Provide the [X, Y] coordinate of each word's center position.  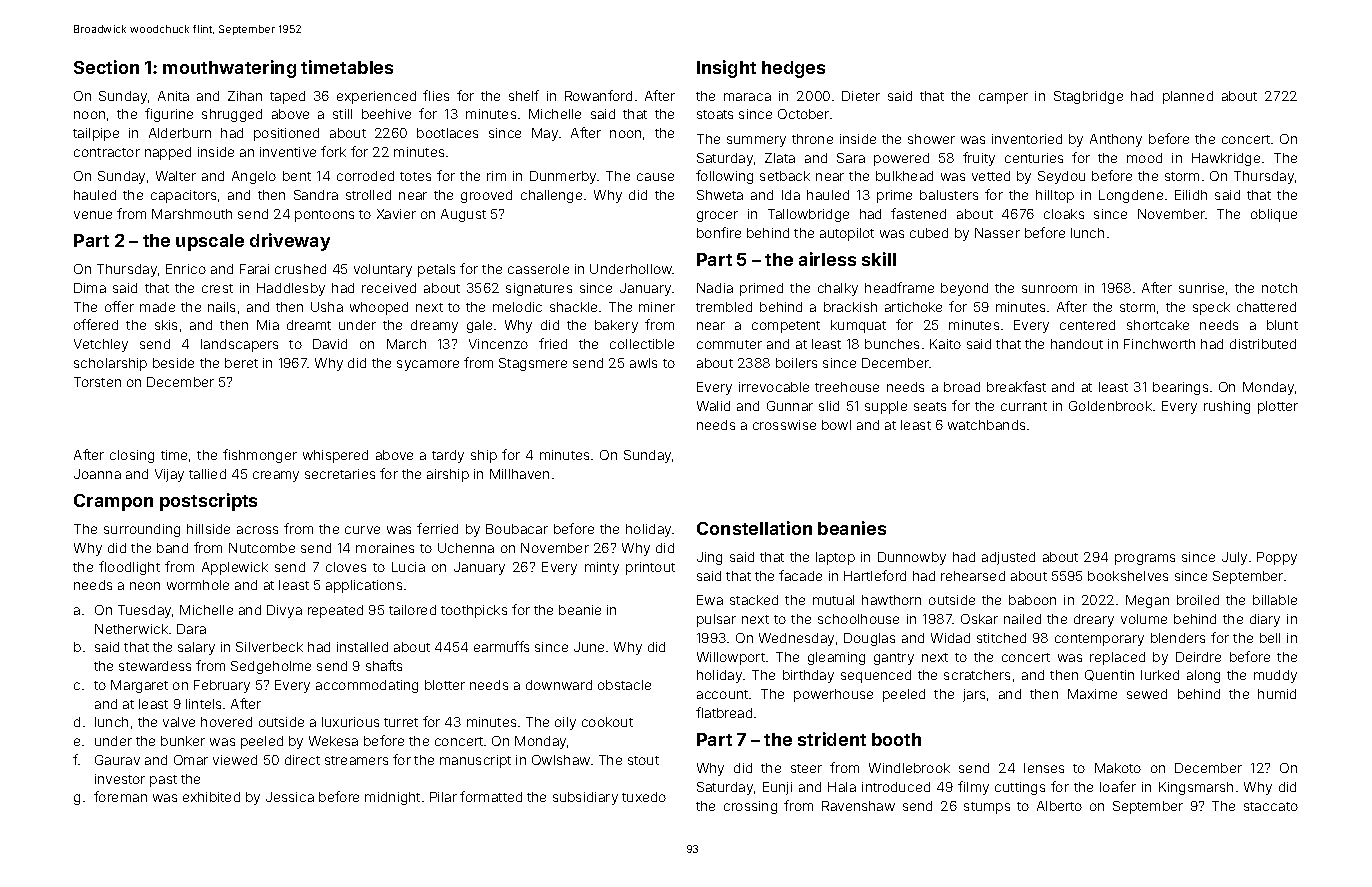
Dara [191, 629]
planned [1188, 97]
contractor [107, 152]
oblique [1274, 215]
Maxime [1092, 694]
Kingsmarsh [1196, 788]
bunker [183, 741]
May [545, 134]
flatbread [724, 712]
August [463, 215]
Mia [268, 325]
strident [832, 739]
